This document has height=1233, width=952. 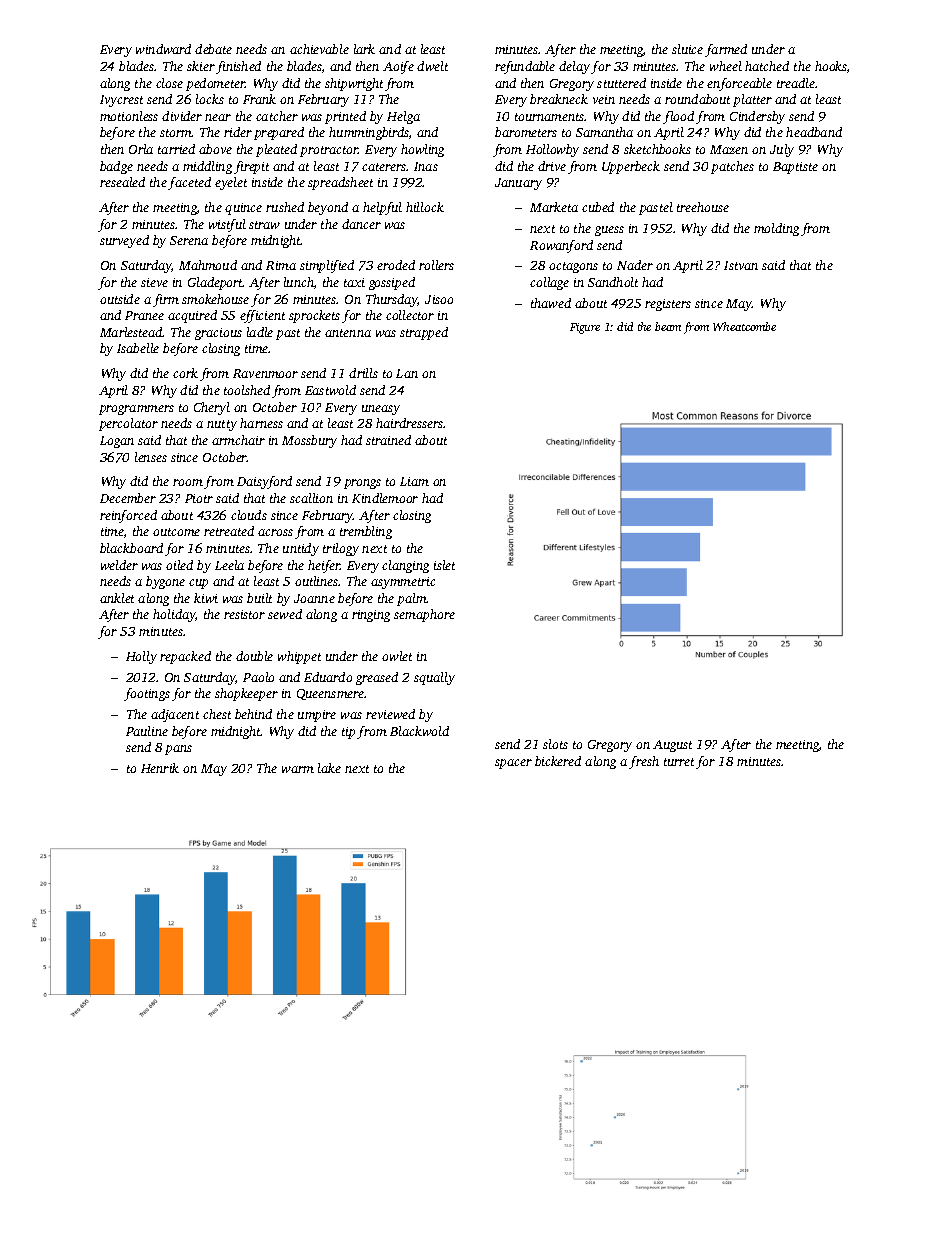 I want to click on locks, so click(x=210, y=99).
